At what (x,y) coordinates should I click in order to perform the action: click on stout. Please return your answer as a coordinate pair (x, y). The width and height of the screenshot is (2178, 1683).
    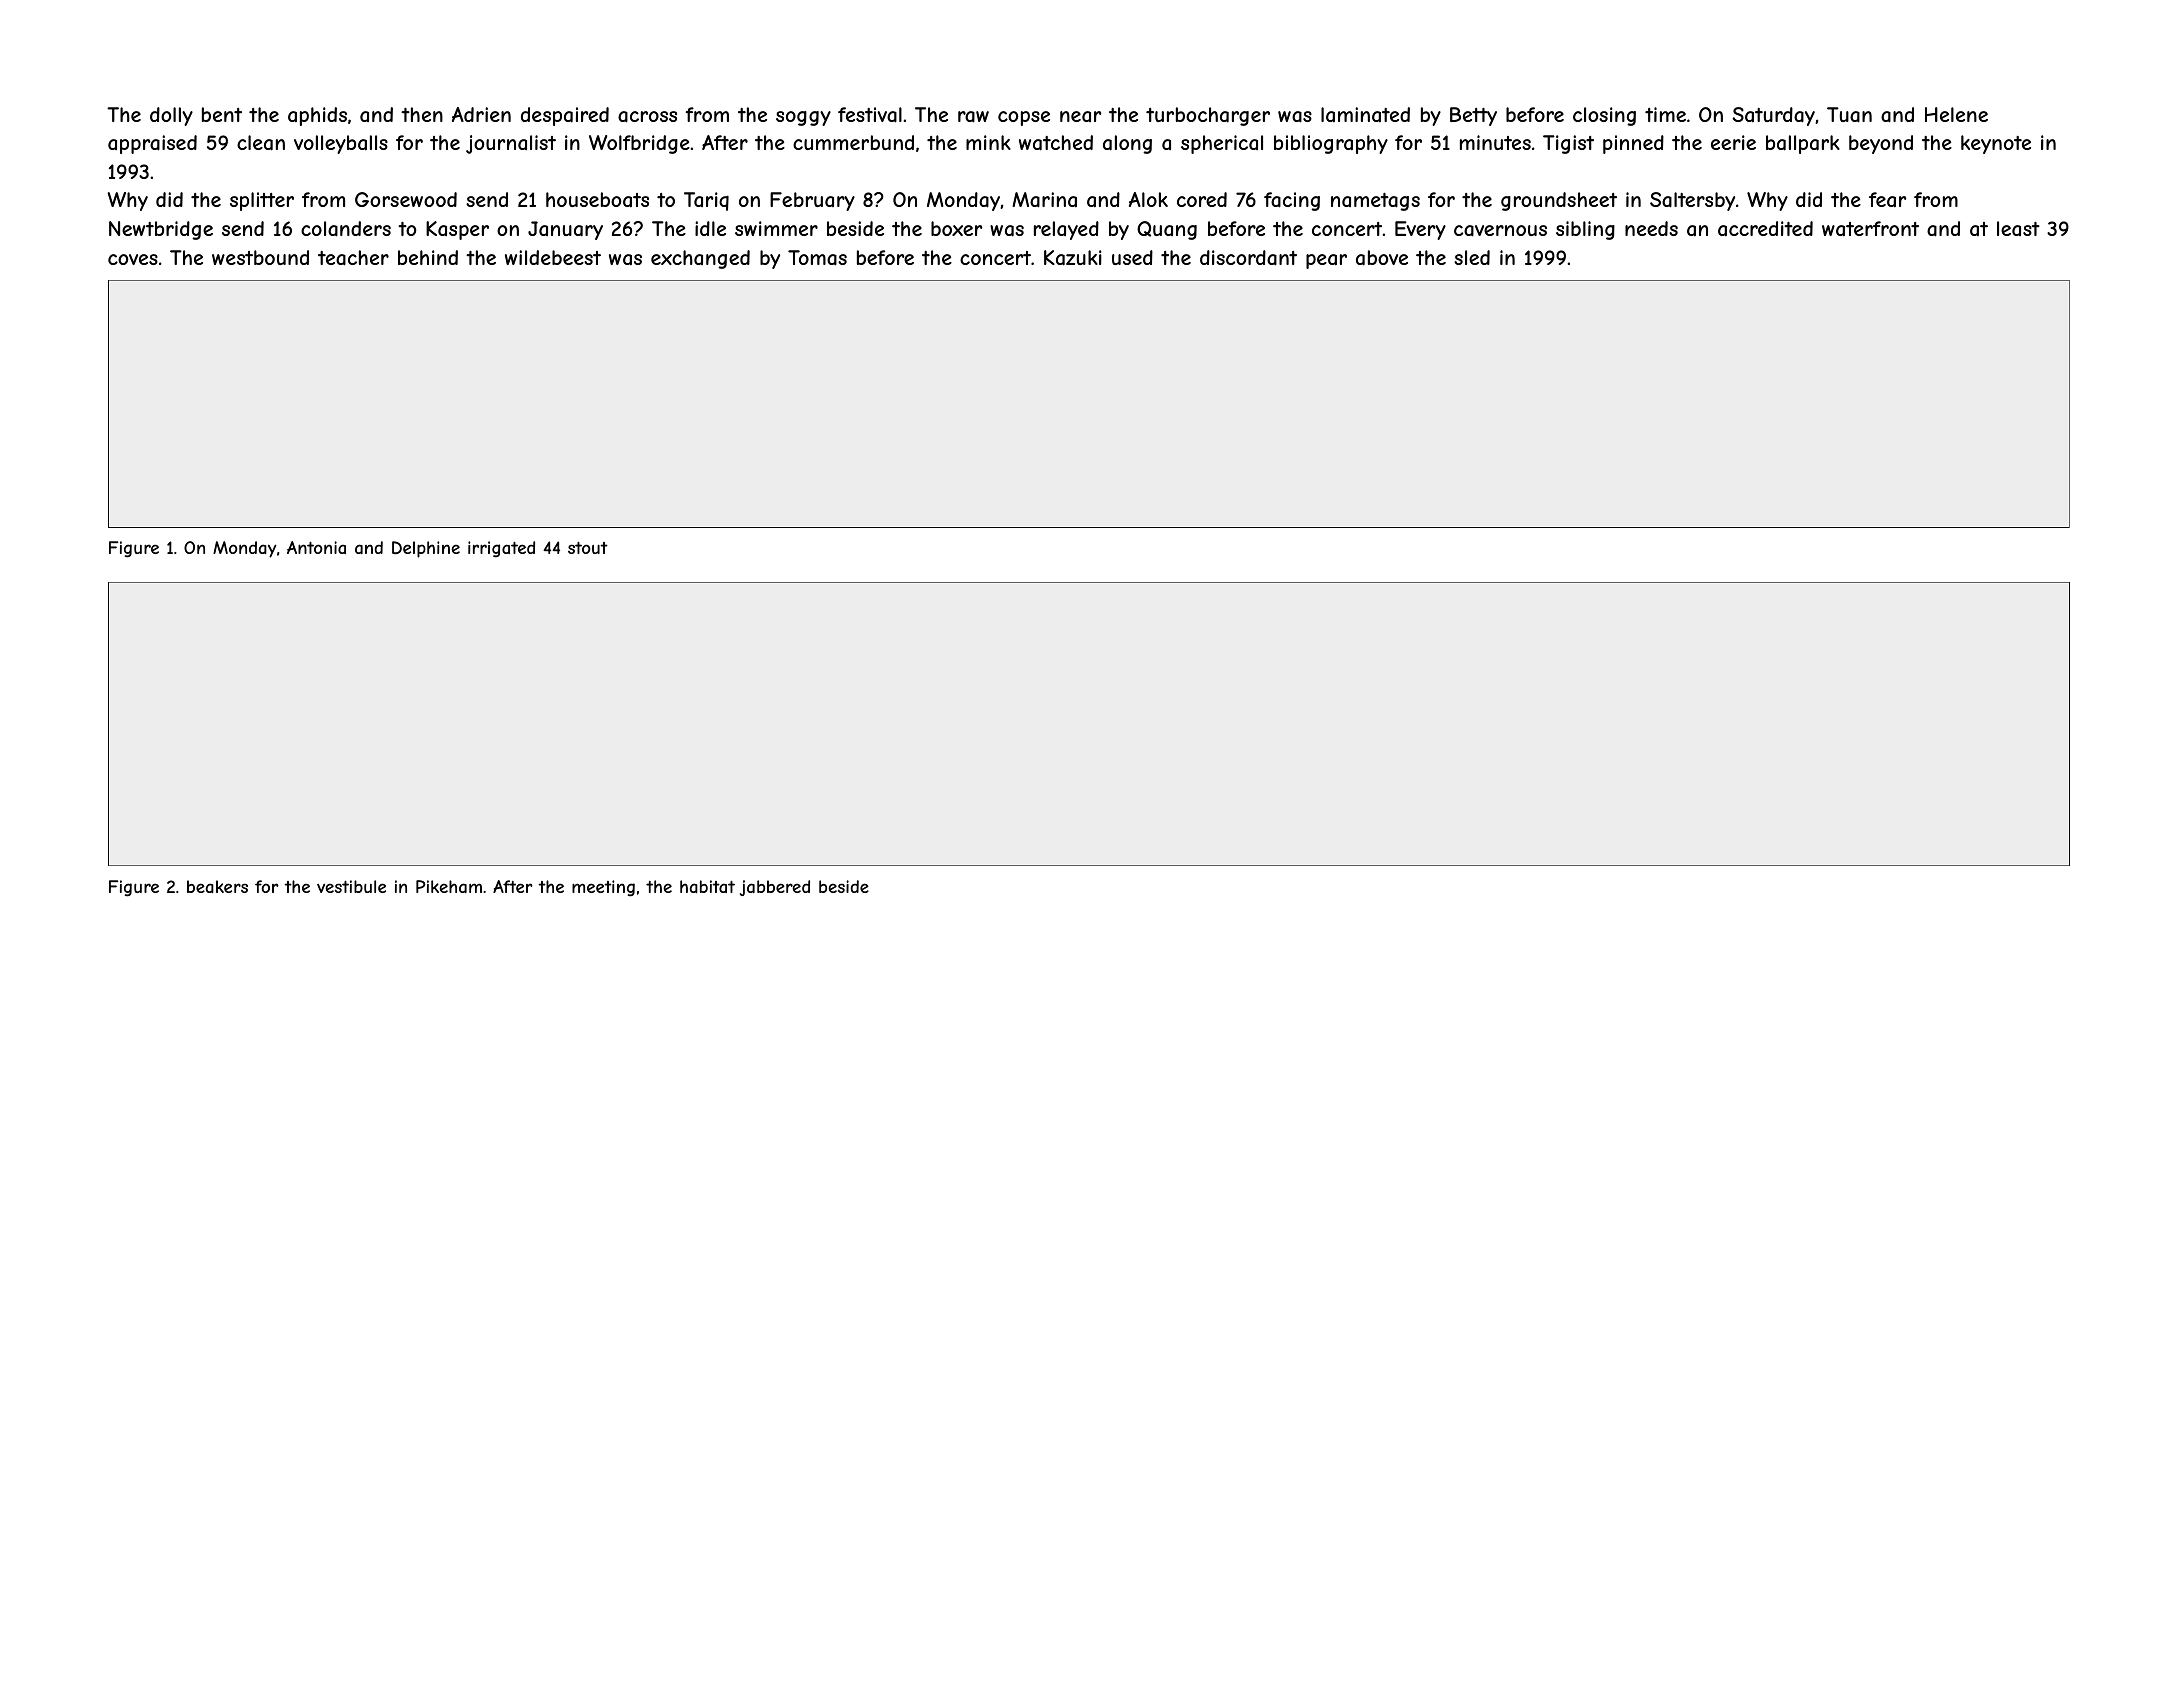
    Looking at the image, I should click on (588, 548).
